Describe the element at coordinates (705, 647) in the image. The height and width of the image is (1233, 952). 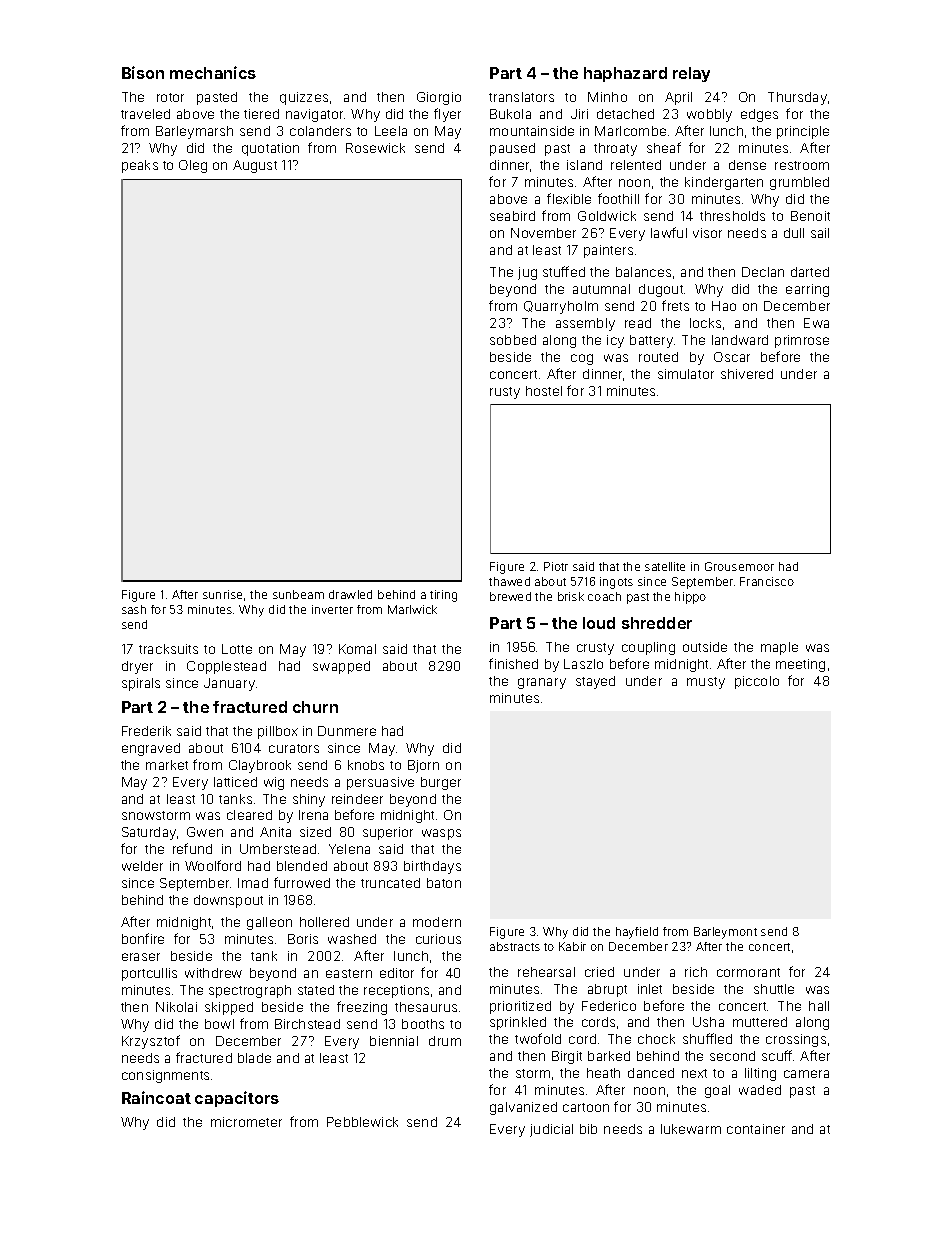
I see `outside` at that location.
